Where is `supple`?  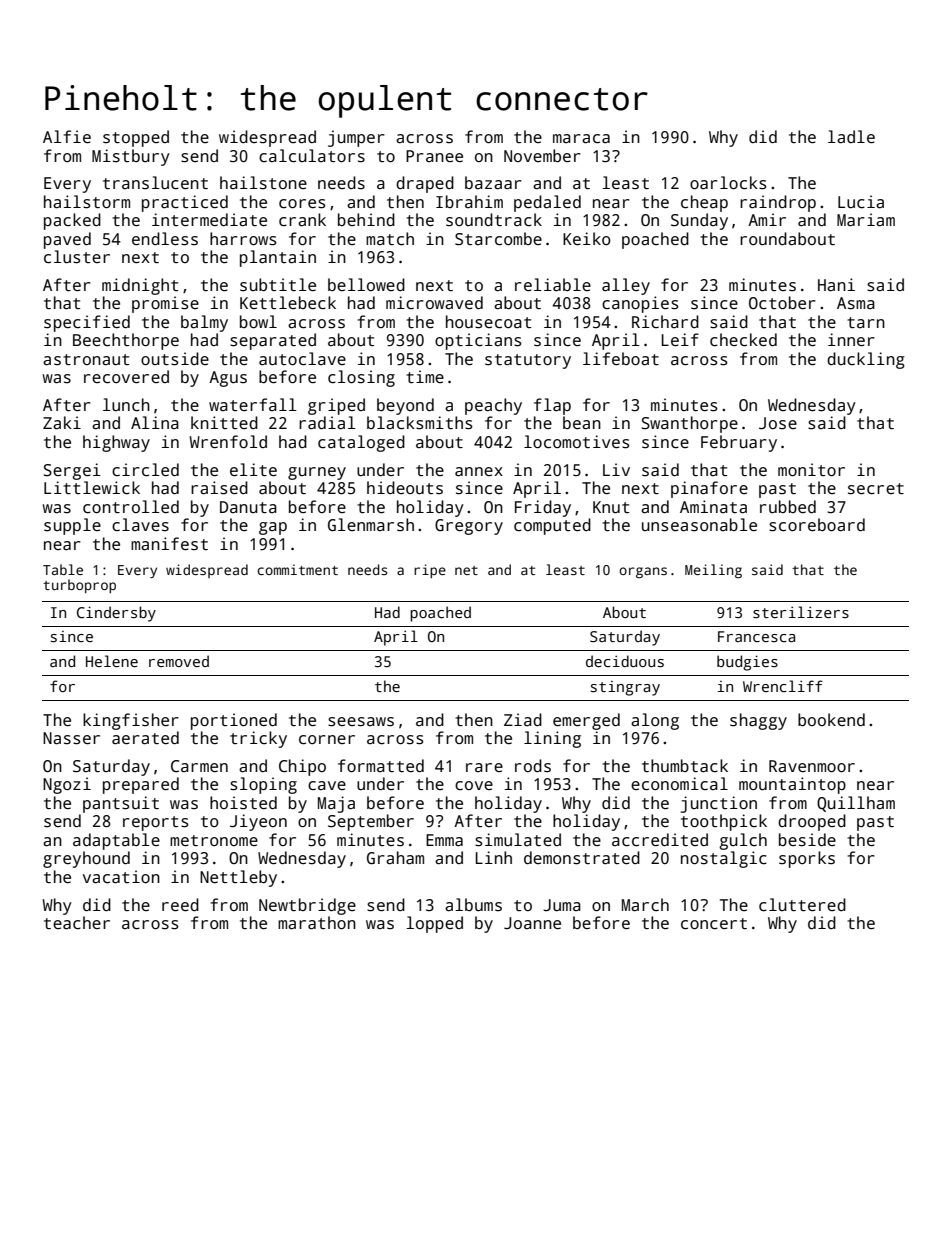
supple is located at coordinates (72, 526).
